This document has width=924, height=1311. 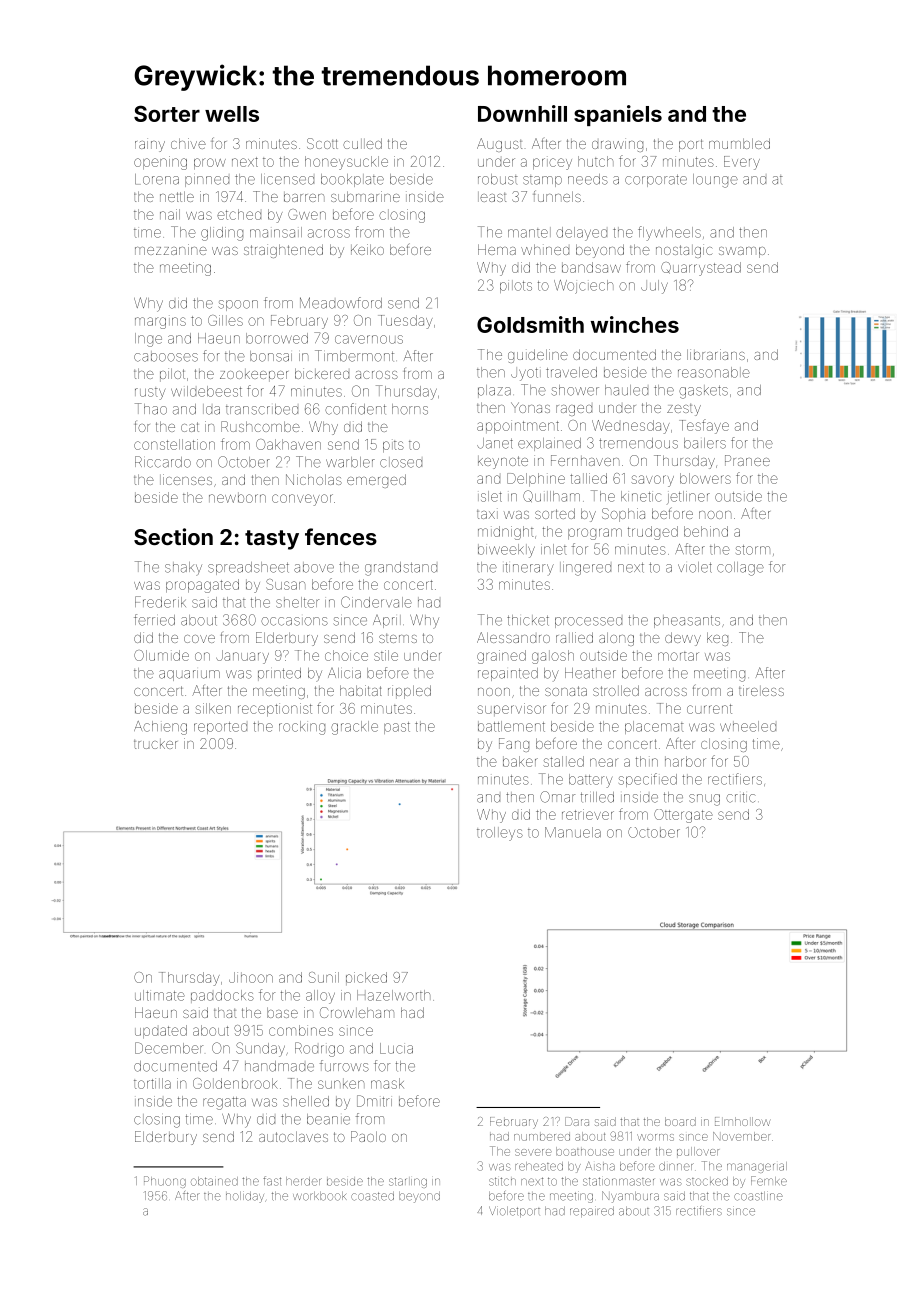 I want to click on numbered, so click(x=542, y=1137).
